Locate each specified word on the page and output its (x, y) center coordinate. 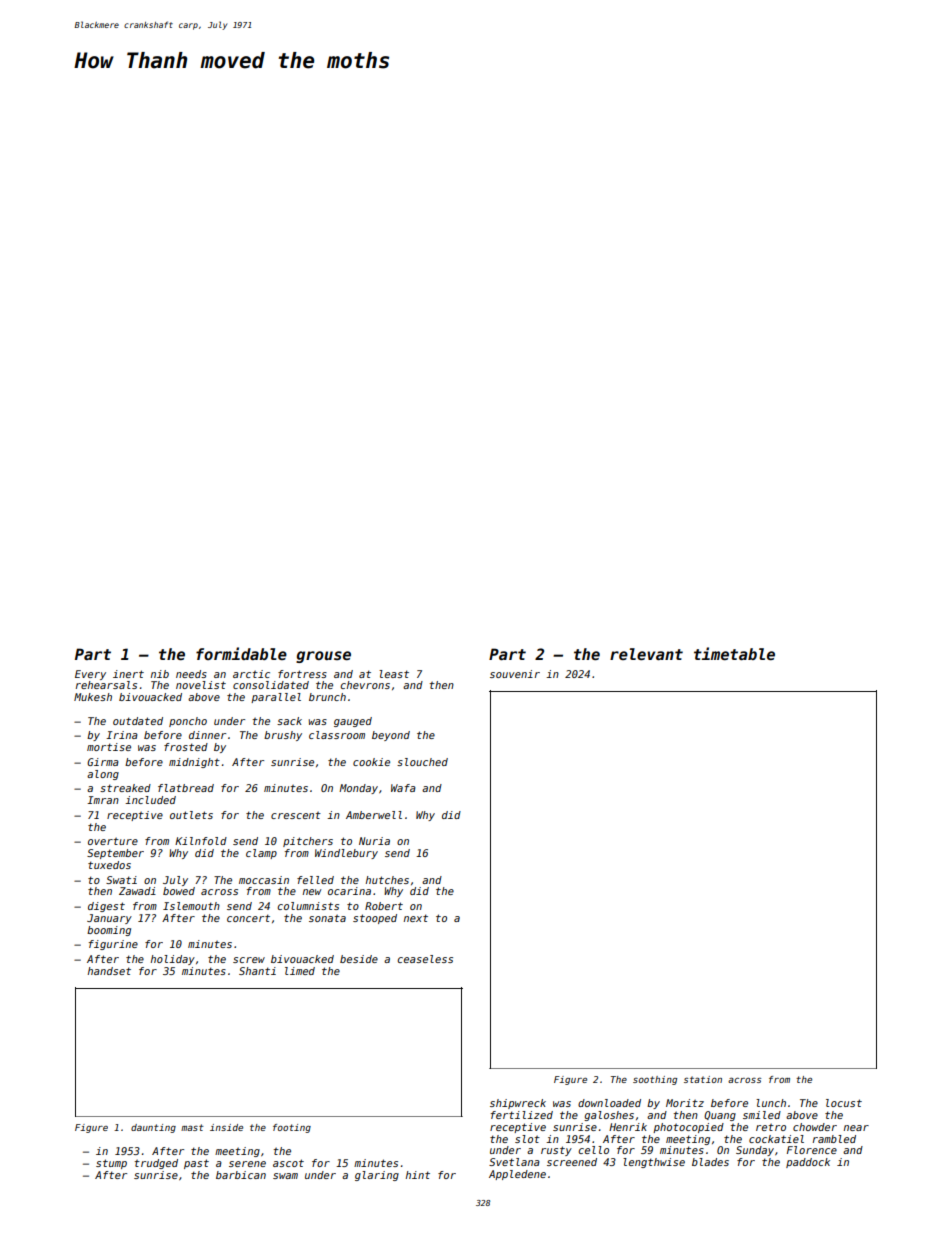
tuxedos (109, 865)
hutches (387, 880)
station (703, 1079)
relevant (646, 654)
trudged (156, 1164)
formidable (241, 653)
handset (109, 971)
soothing (655, 1080)
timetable (734, 653)
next (416, 918)
